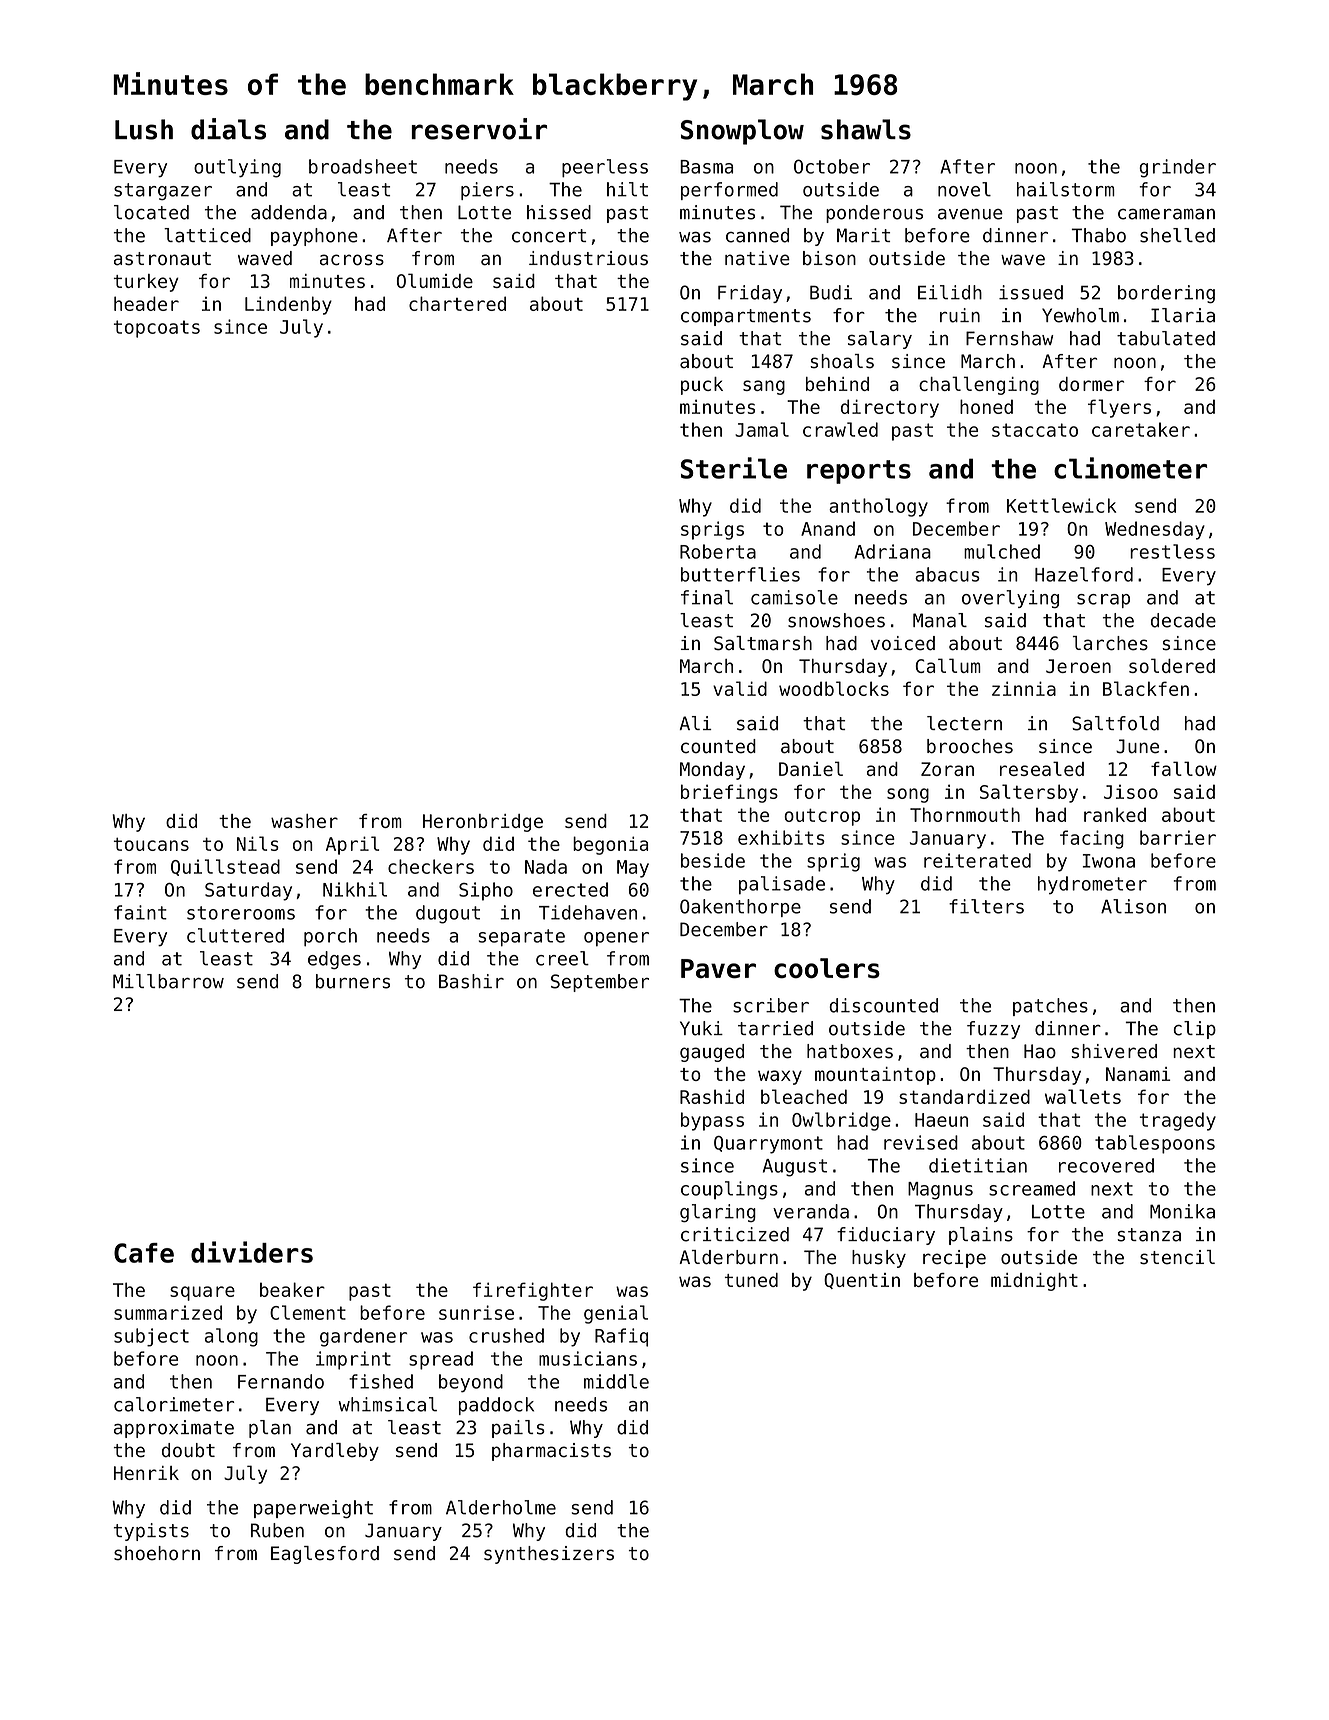 This page has height=1720, width=1329. Describe the element at coordinates (146, 283) in the page. I see `turkey` at that location.
